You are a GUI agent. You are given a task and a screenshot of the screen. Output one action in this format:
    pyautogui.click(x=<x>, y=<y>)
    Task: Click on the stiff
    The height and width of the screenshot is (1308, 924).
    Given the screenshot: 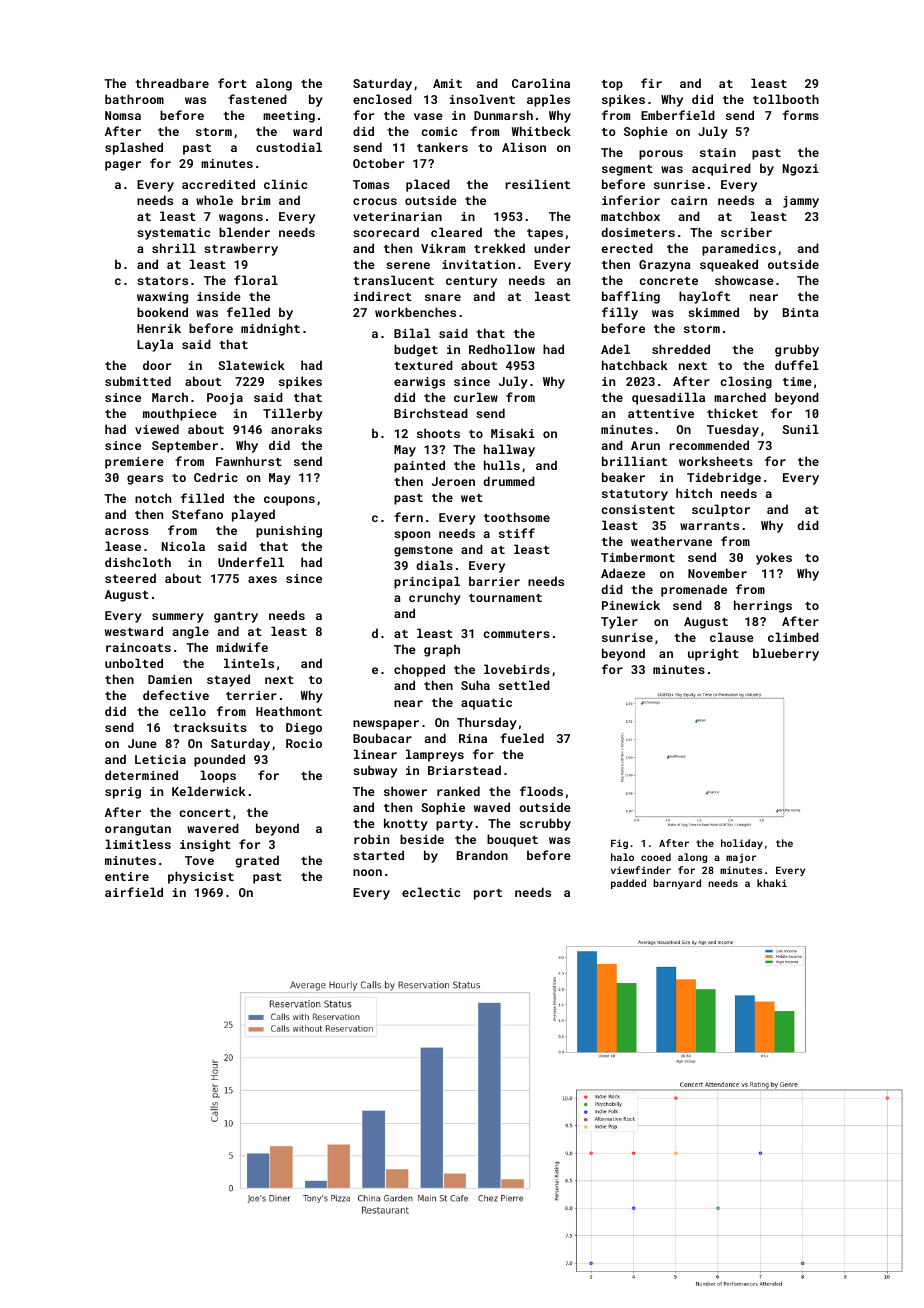 What is the action you would take?
    pyautogui.click(x=517, y=533)
